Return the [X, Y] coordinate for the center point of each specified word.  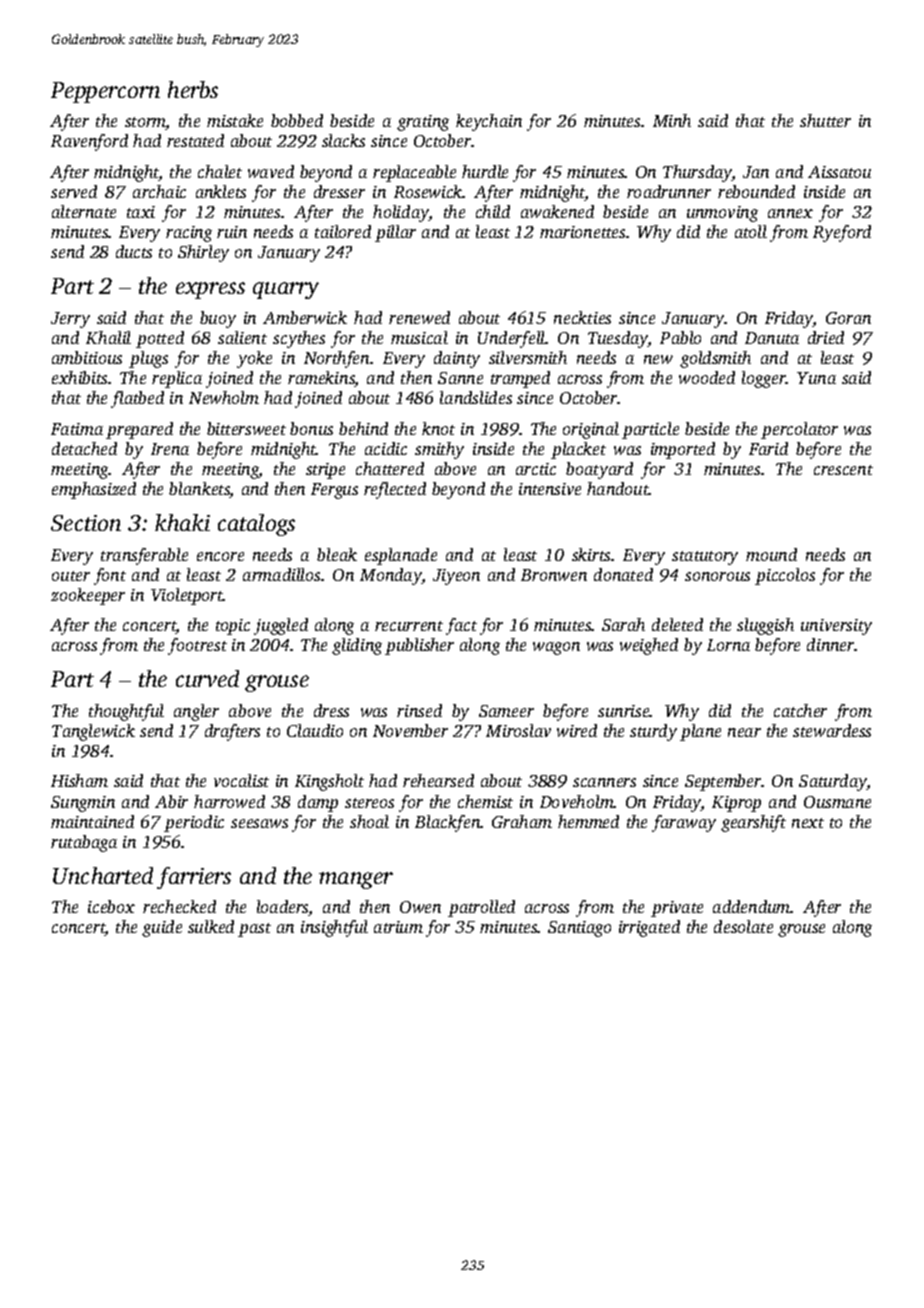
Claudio [315, 730]
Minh [672, 120]
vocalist [241, 780]
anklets [221, 191]
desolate [743, 926]
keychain [489, 122]
